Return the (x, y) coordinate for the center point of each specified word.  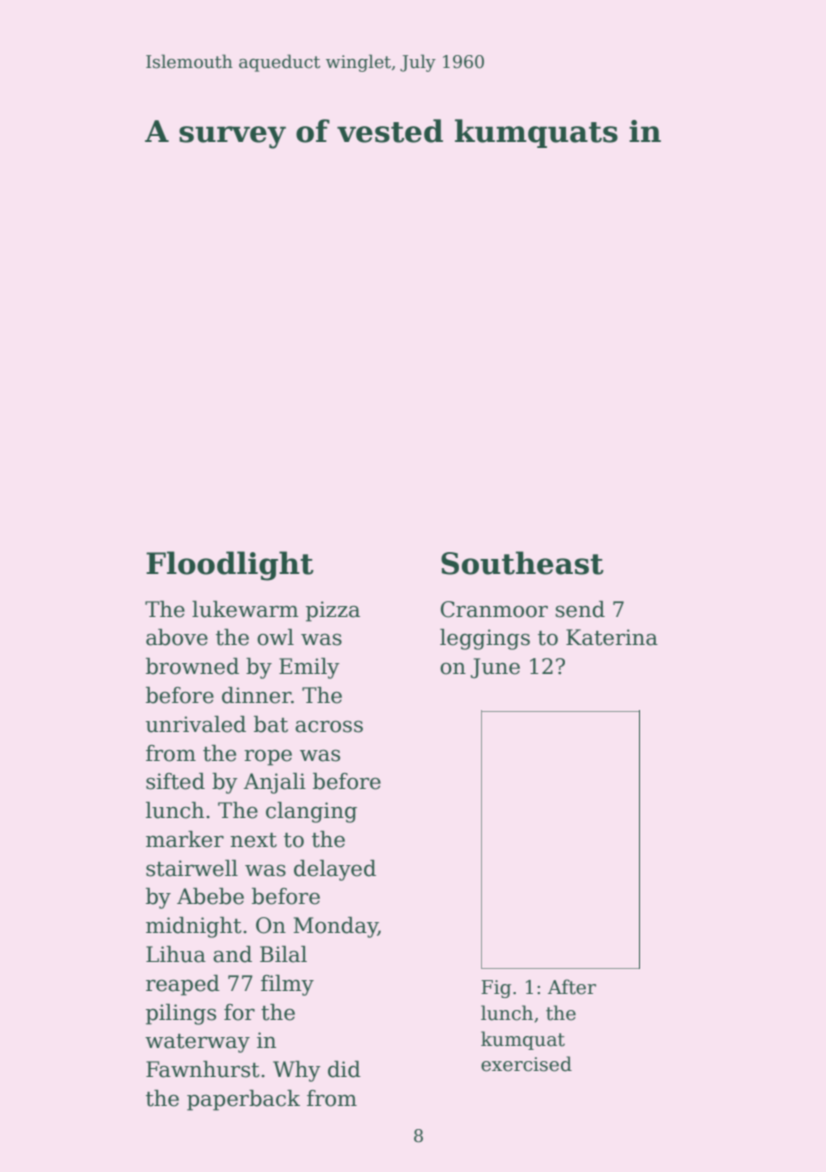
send (580, 609)
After (572, 987)
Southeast (522, 563)
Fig (496, 989)
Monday (335, 927)
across (329, 726)
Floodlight (230, 566)
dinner (256, 695)
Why (297, 1071)
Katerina (612, 637)
